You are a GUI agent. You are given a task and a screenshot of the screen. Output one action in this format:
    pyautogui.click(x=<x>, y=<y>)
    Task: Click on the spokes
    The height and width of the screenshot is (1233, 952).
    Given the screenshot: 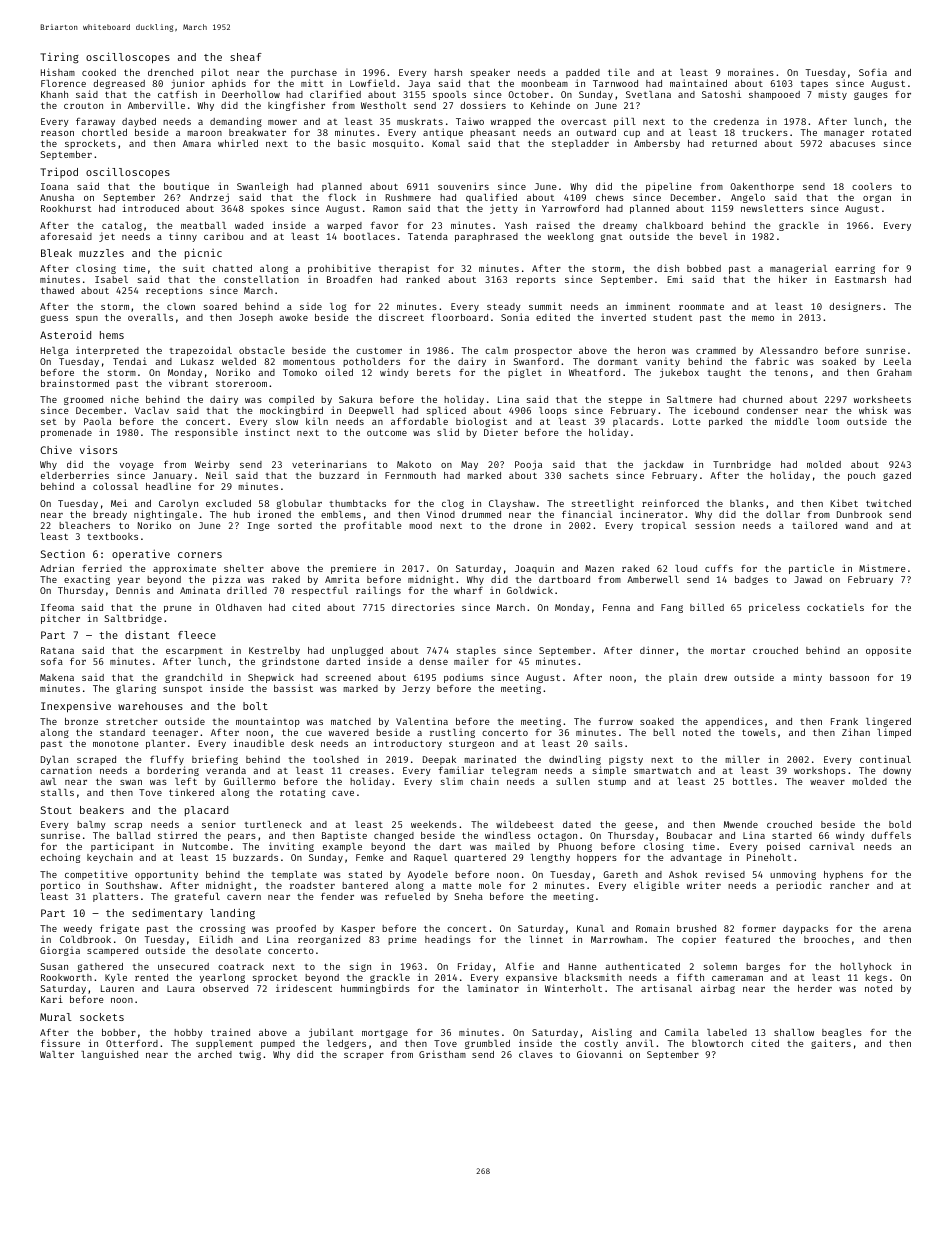 What is the action you would take?
    pyautogui.click(x=267, y=209)
